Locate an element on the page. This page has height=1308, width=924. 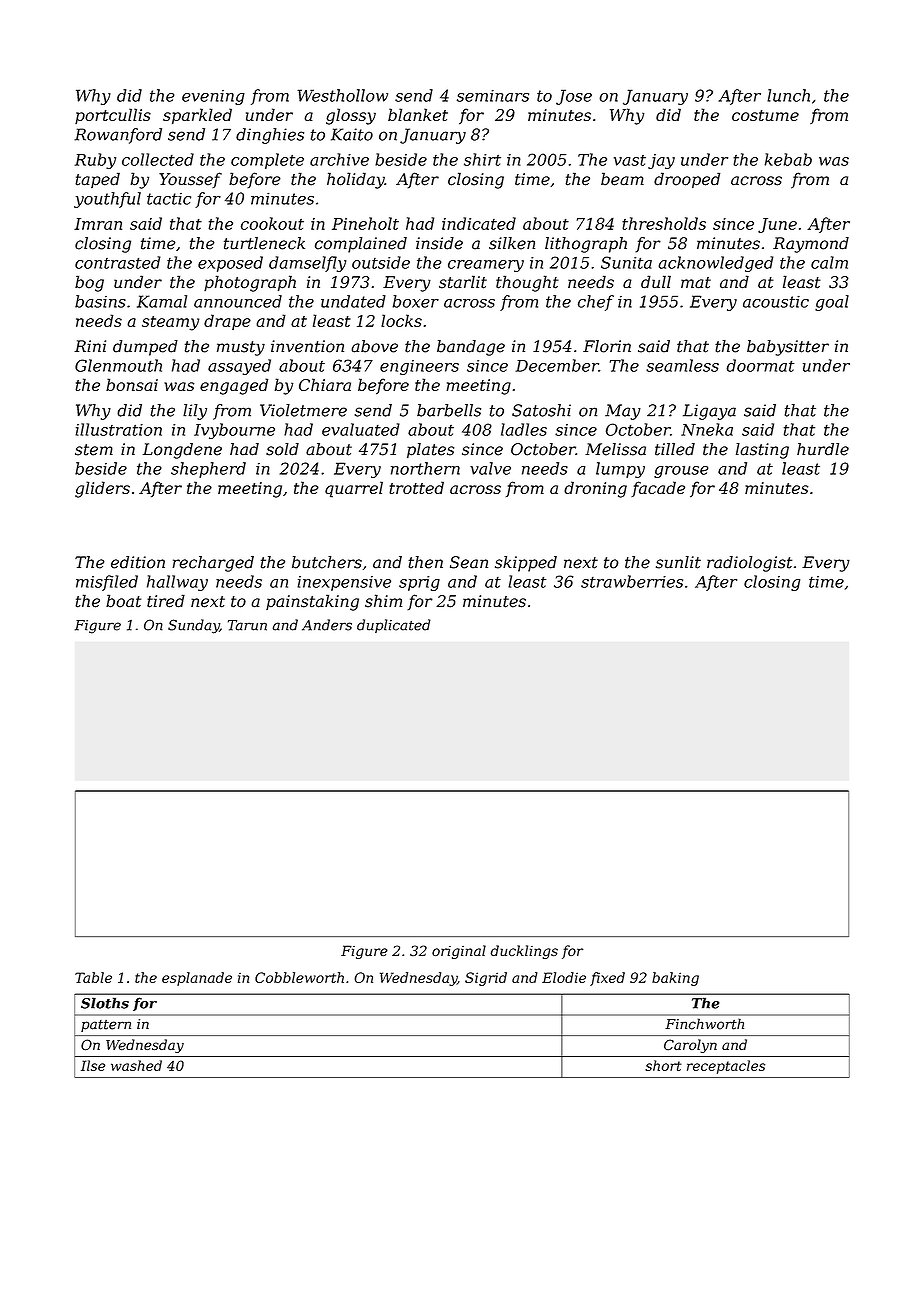
Table is located at coordinates (93, 977).
